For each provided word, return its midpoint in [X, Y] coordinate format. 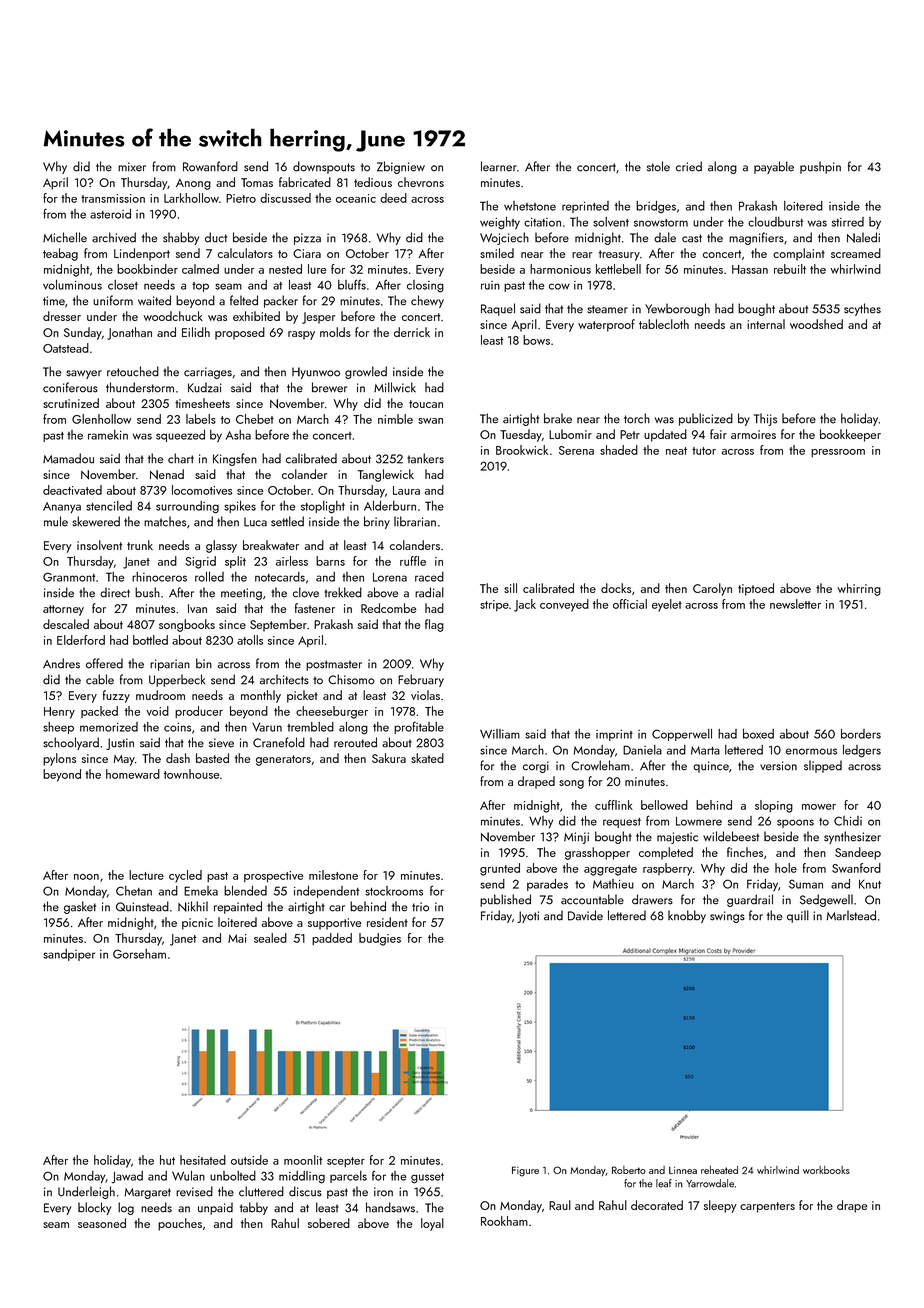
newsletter [795, 604]
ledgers [862, 751]
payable [774, 167]
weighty [500, 223]
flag [434, 625]
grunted [500, 869]
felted [244, 300]
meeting [241, 594]
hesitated [203, 1160]
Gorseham [139, 954]
